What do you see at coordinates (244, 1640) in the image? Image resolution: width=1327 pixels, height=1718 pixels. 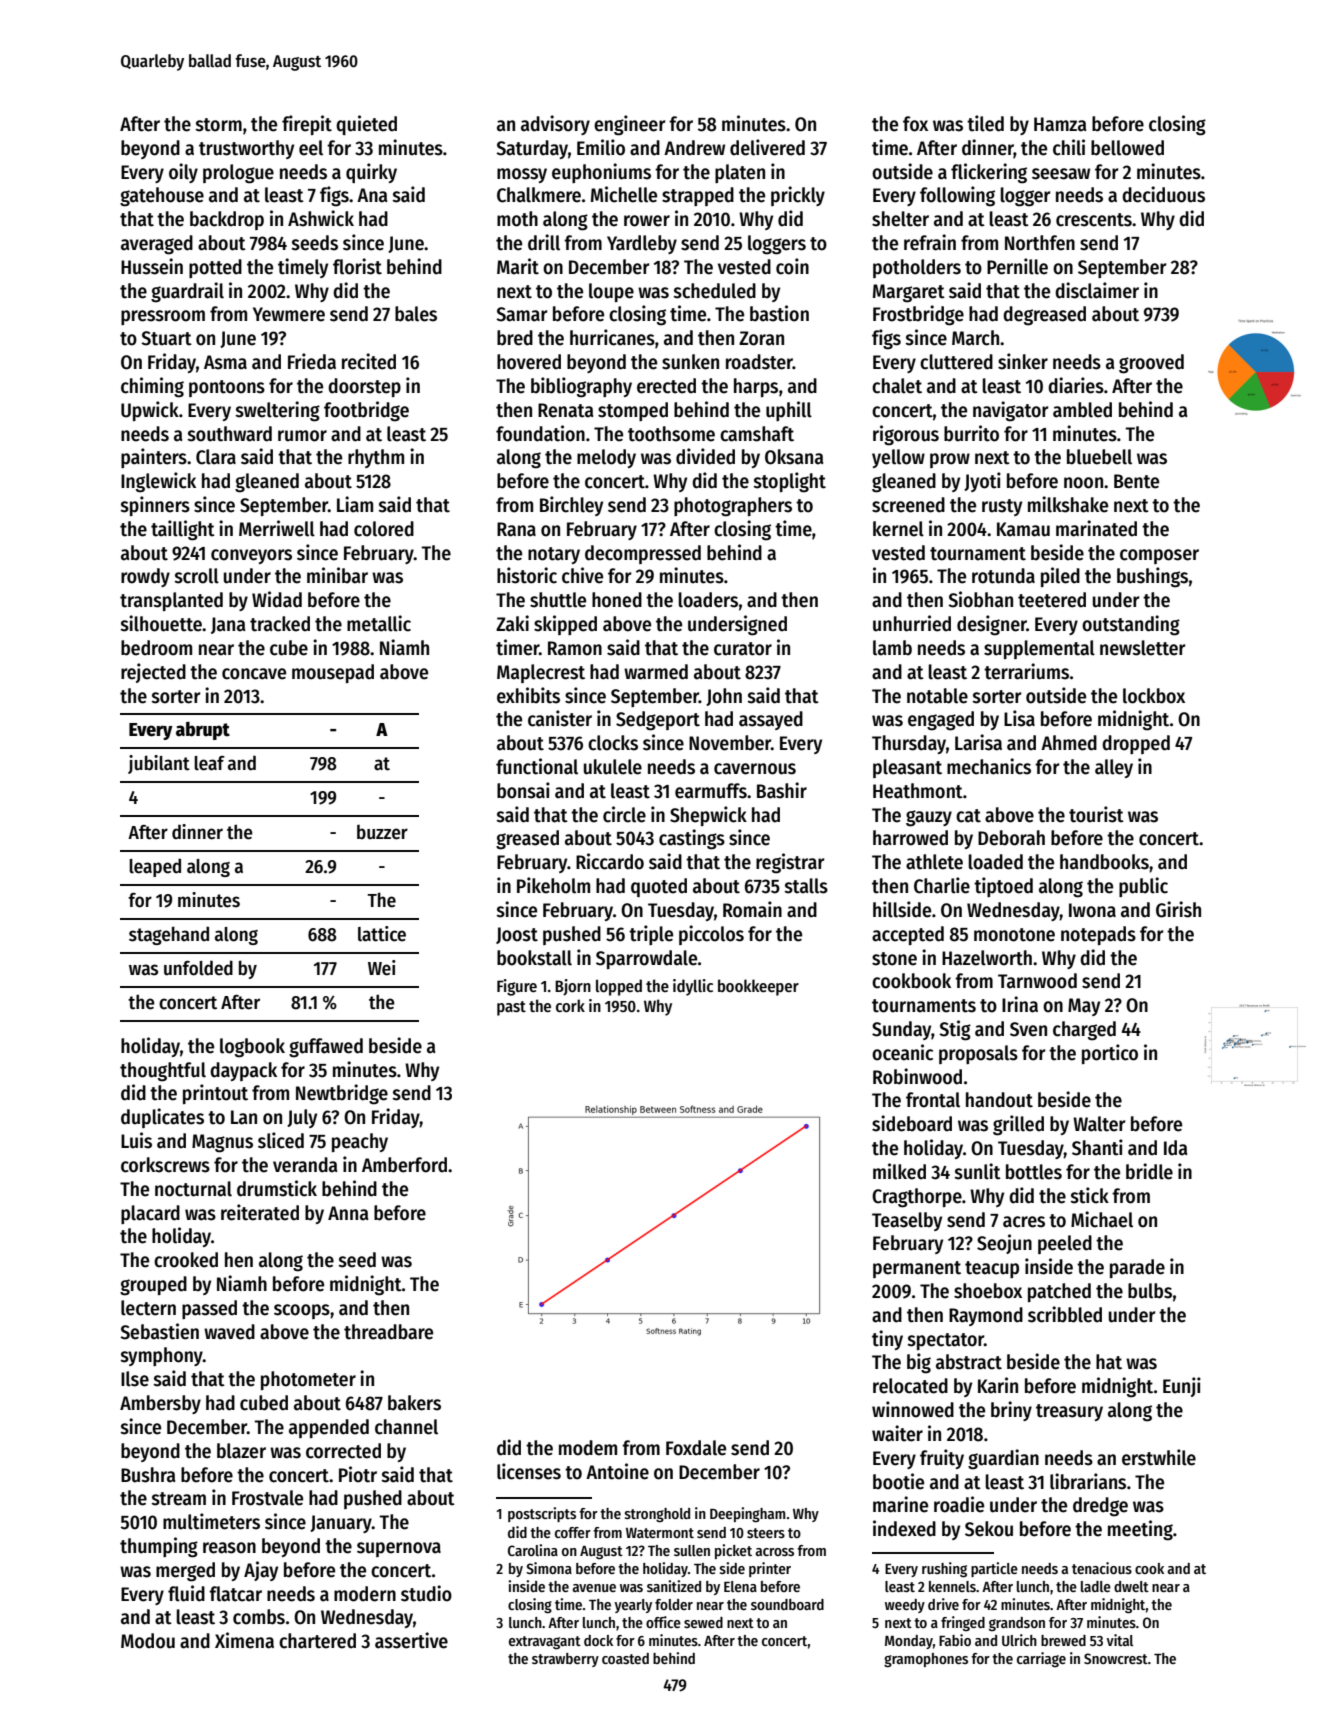 I see `Ximena` at bounding box center [244, 1640].
